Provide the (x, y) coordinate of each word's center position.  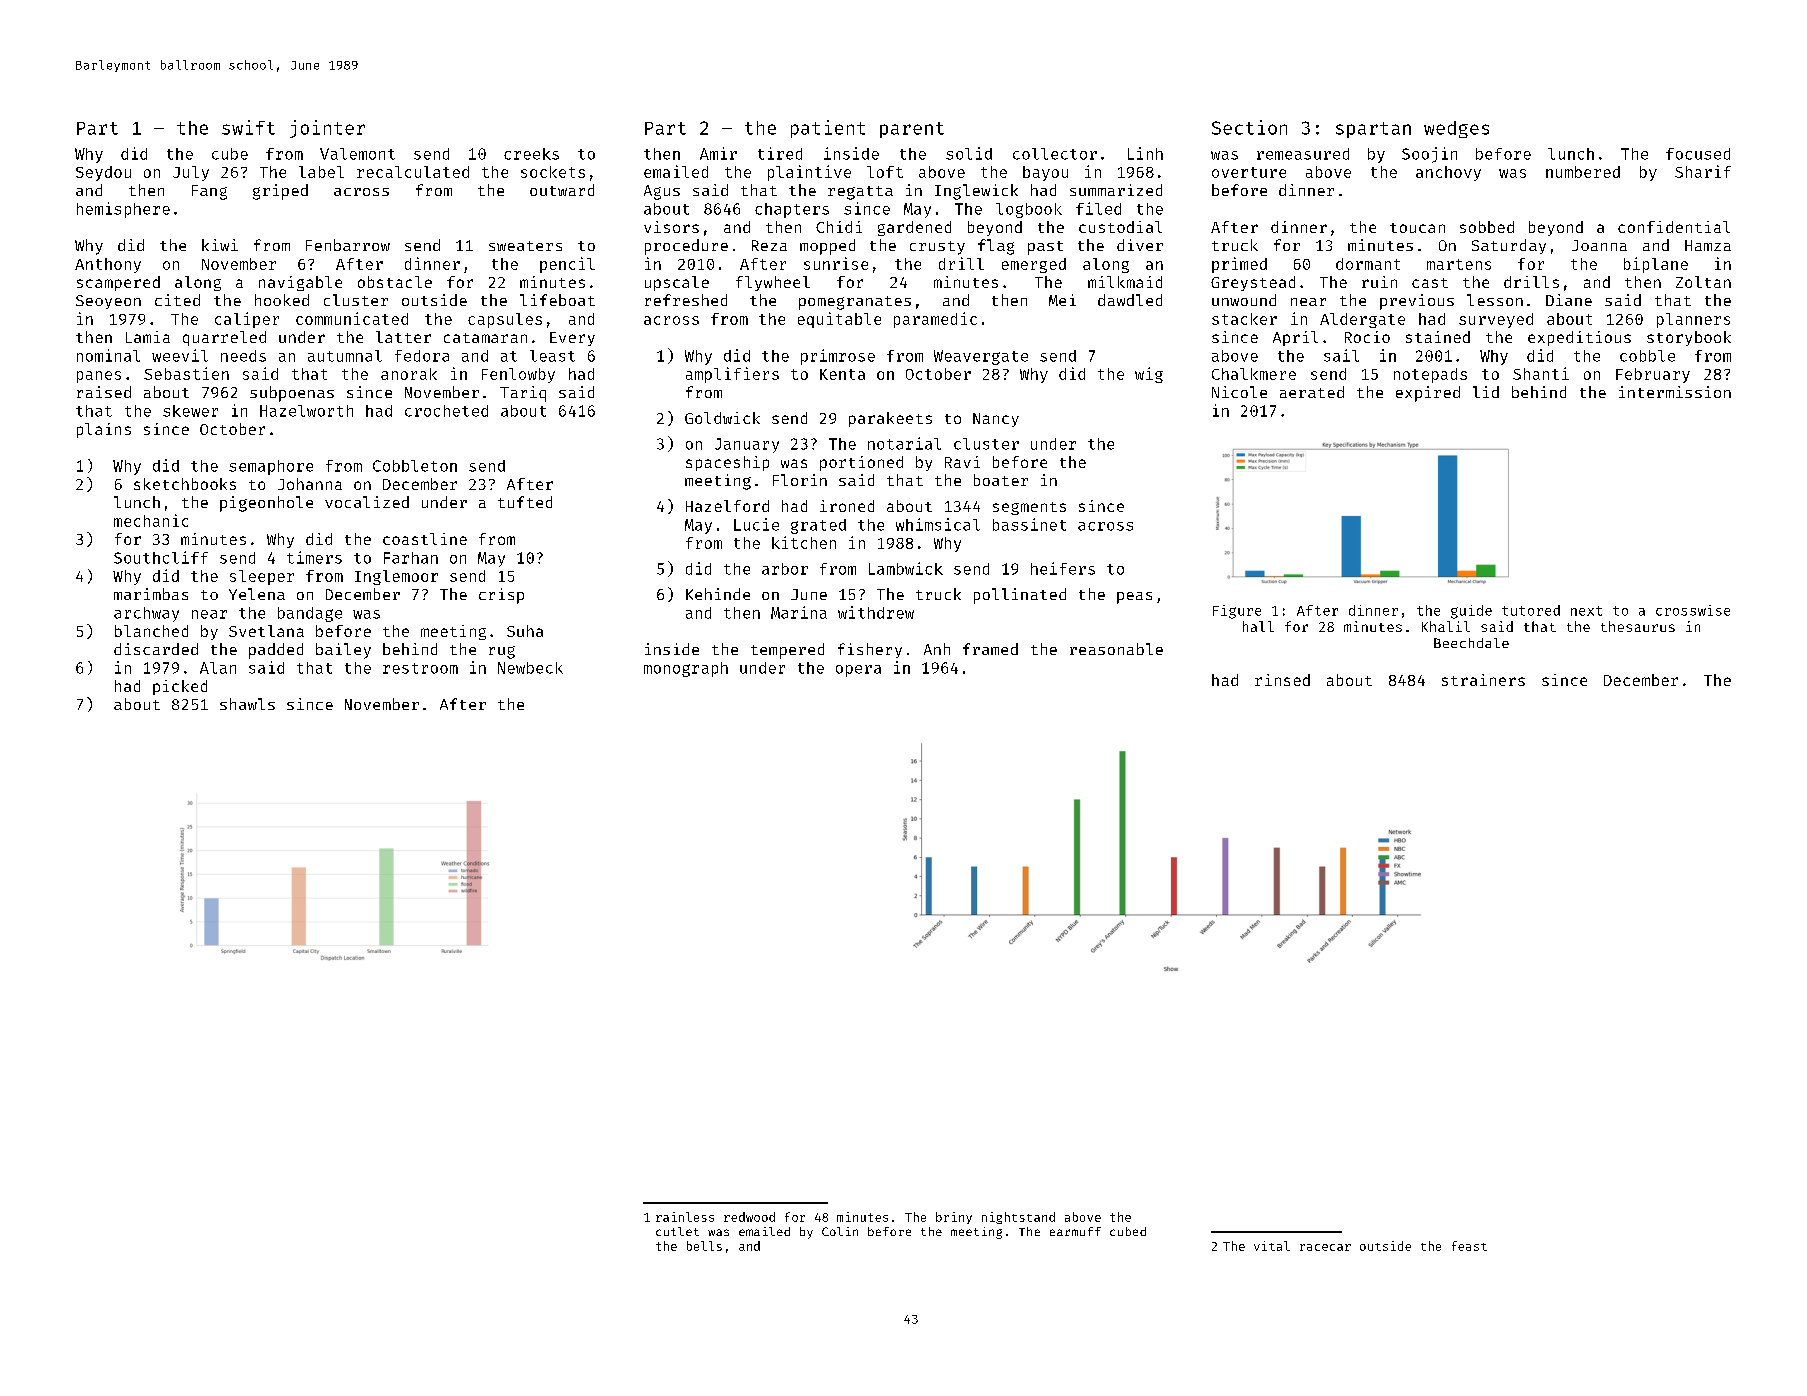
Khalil (1446, 626)
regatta (860, 193)
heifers (1063, 568)
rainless (685, 1217)
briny (954, 1218)
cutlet (677, 1231)
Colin (840, 1231)
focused (1698, 154)
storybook (1689, 338)
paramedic (935, 320)
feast (1469, 1246)
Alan (218, 668)
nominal (108, 355)
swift (248, 127)
